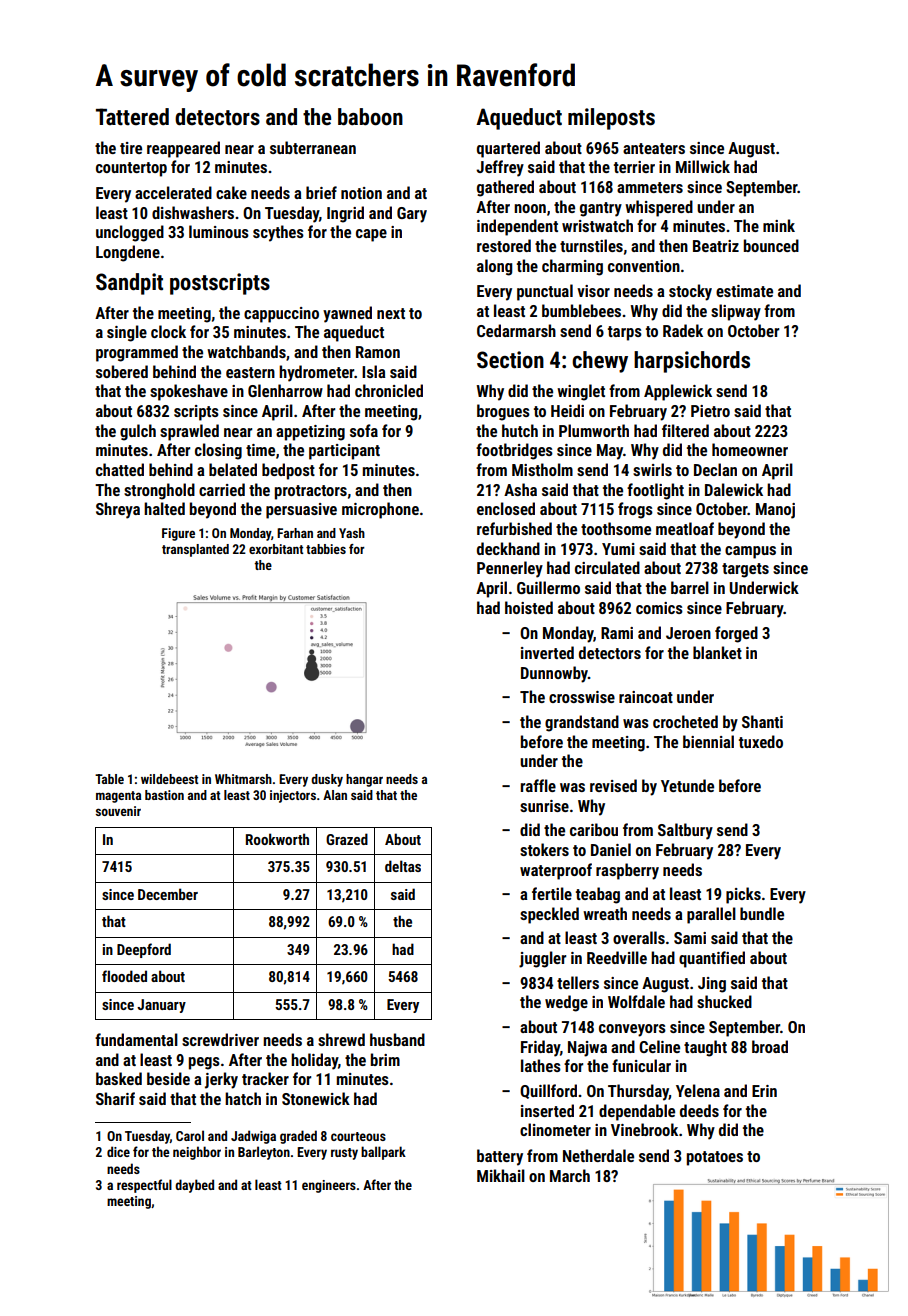  What do you see at coordinates (611, 119) in the screenshot?
I see `mileposts` at bounding box center [611, 119].
